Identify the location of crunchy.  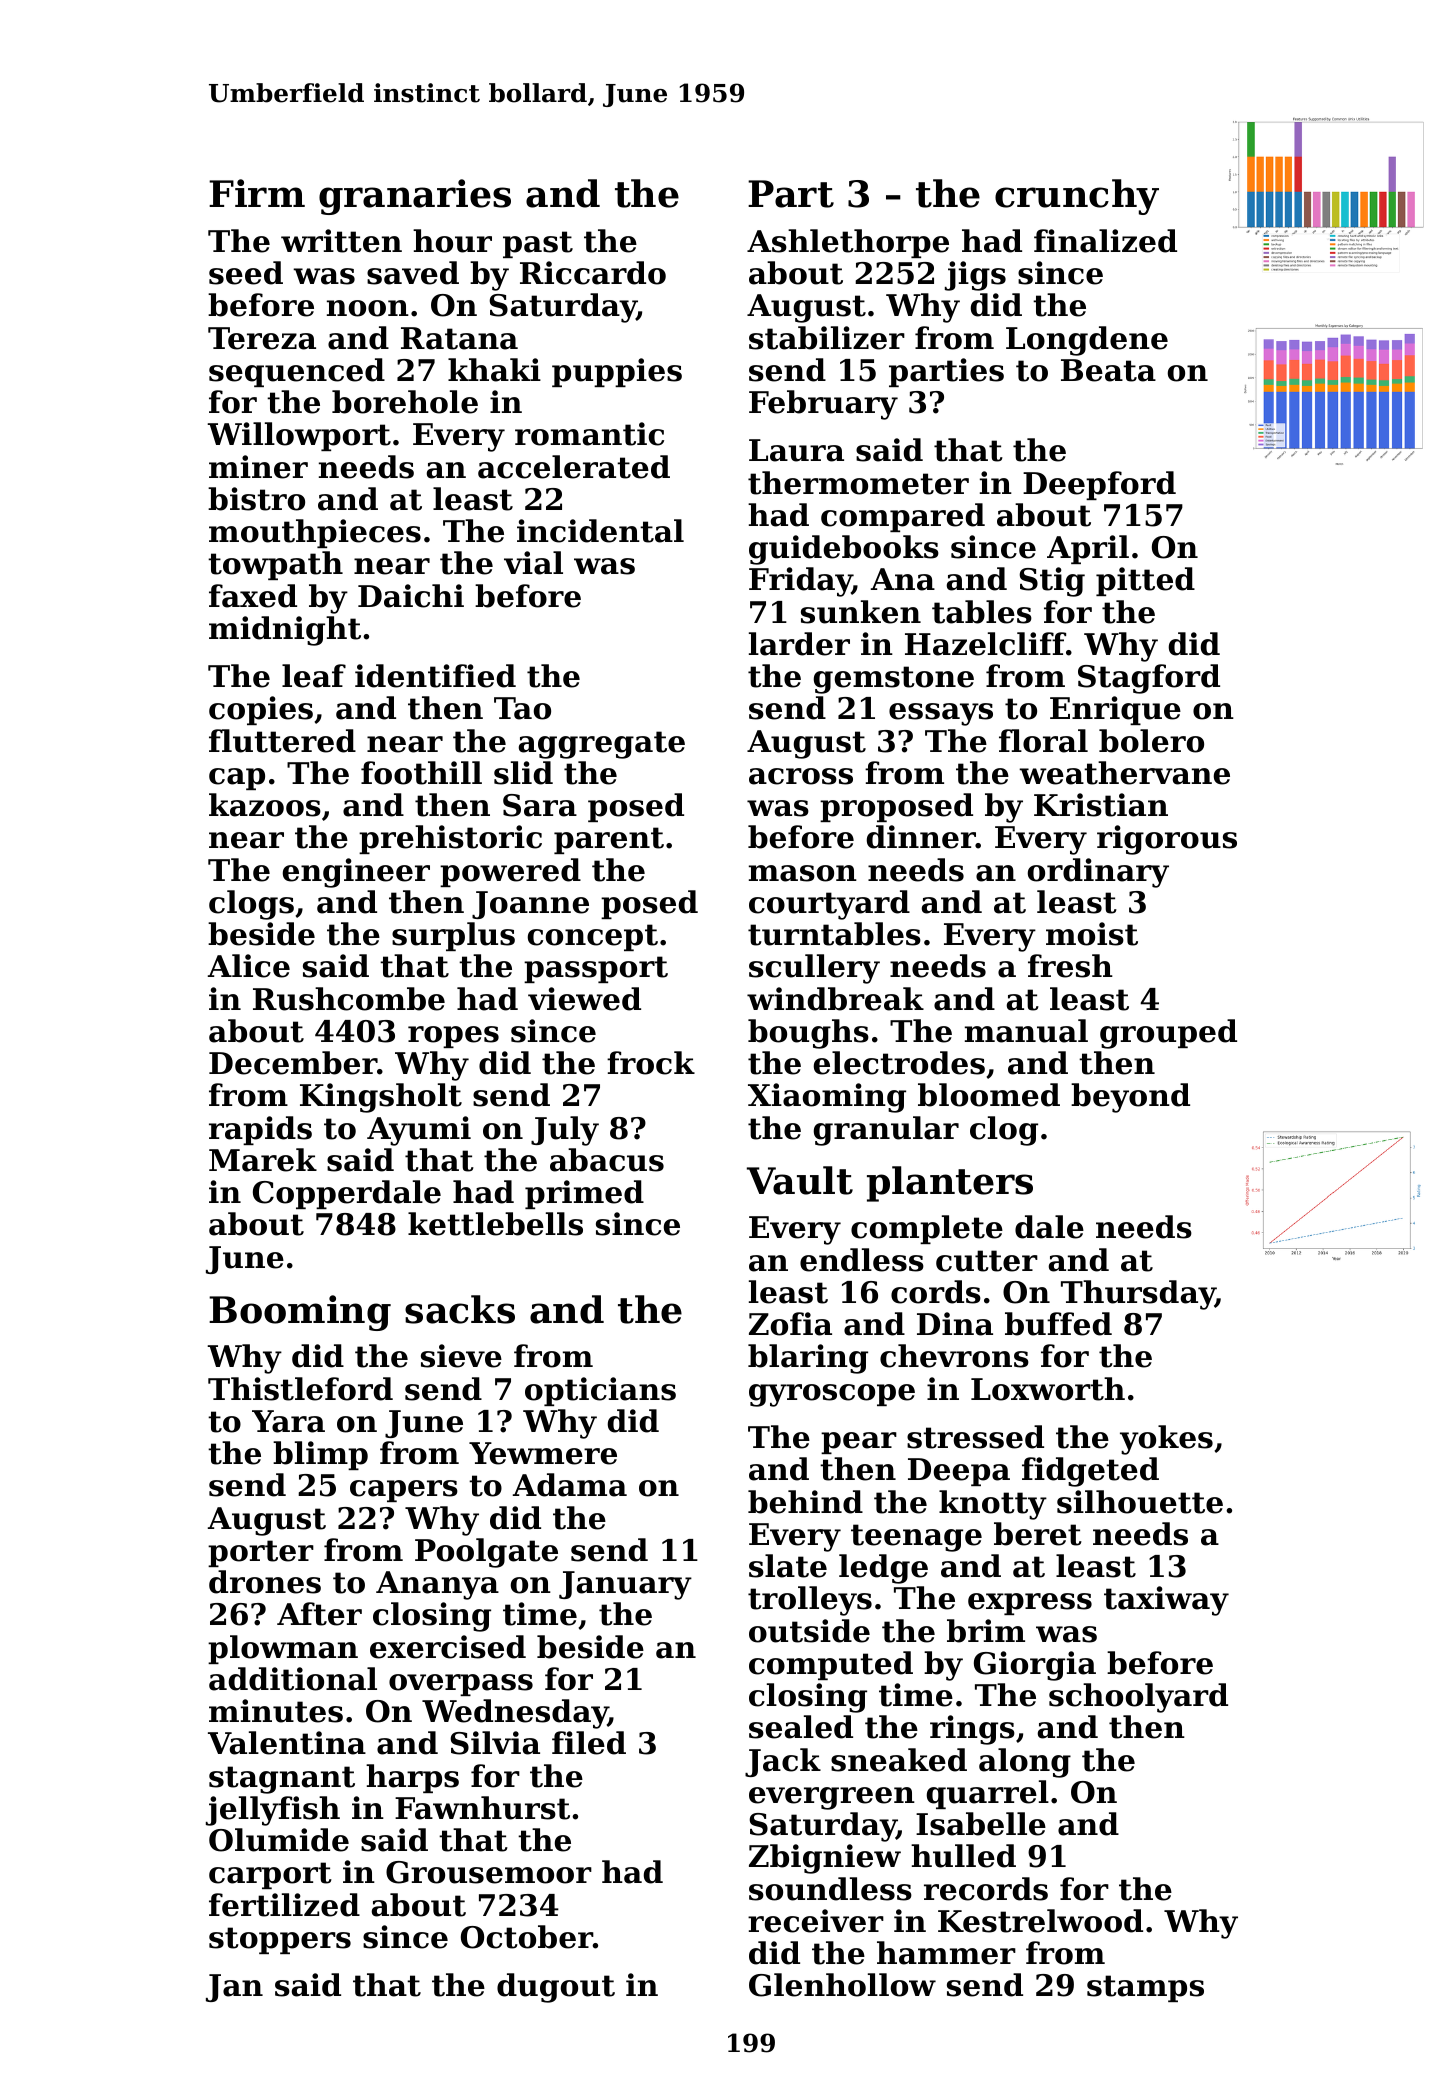
(1077, 197).
